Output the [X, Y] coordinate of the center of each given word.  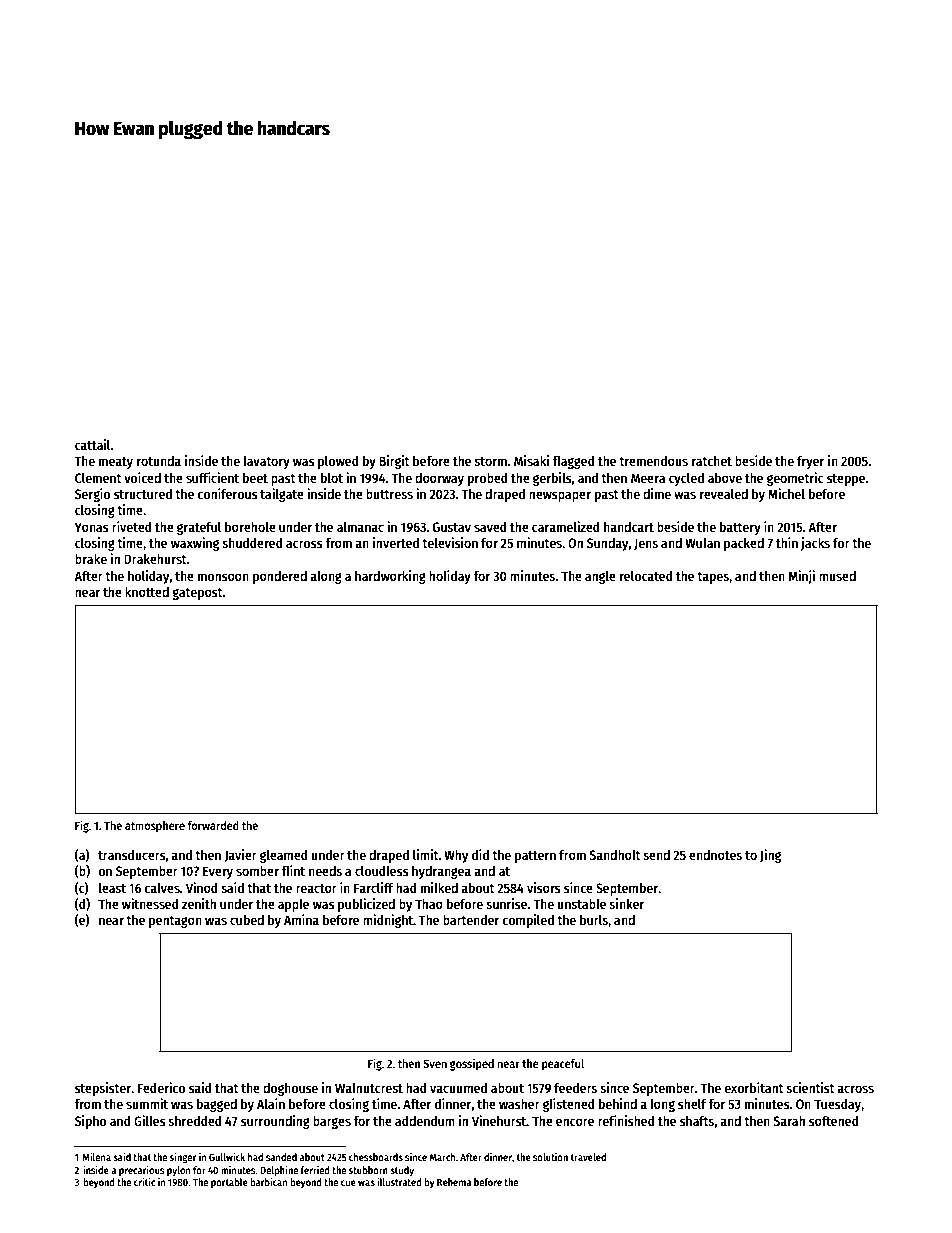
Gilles [150, 1120]
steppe [846, 480]
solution [550, 1157]
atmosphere [155, 827]
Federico [161, 1087]
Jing [770, 856]
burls [594, 920]
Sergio [92, 495]
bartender [471, 919]
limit [426, 854]
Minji [802, 577]
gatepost [197, 594]
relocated [646, 576]
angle [600, 577]
